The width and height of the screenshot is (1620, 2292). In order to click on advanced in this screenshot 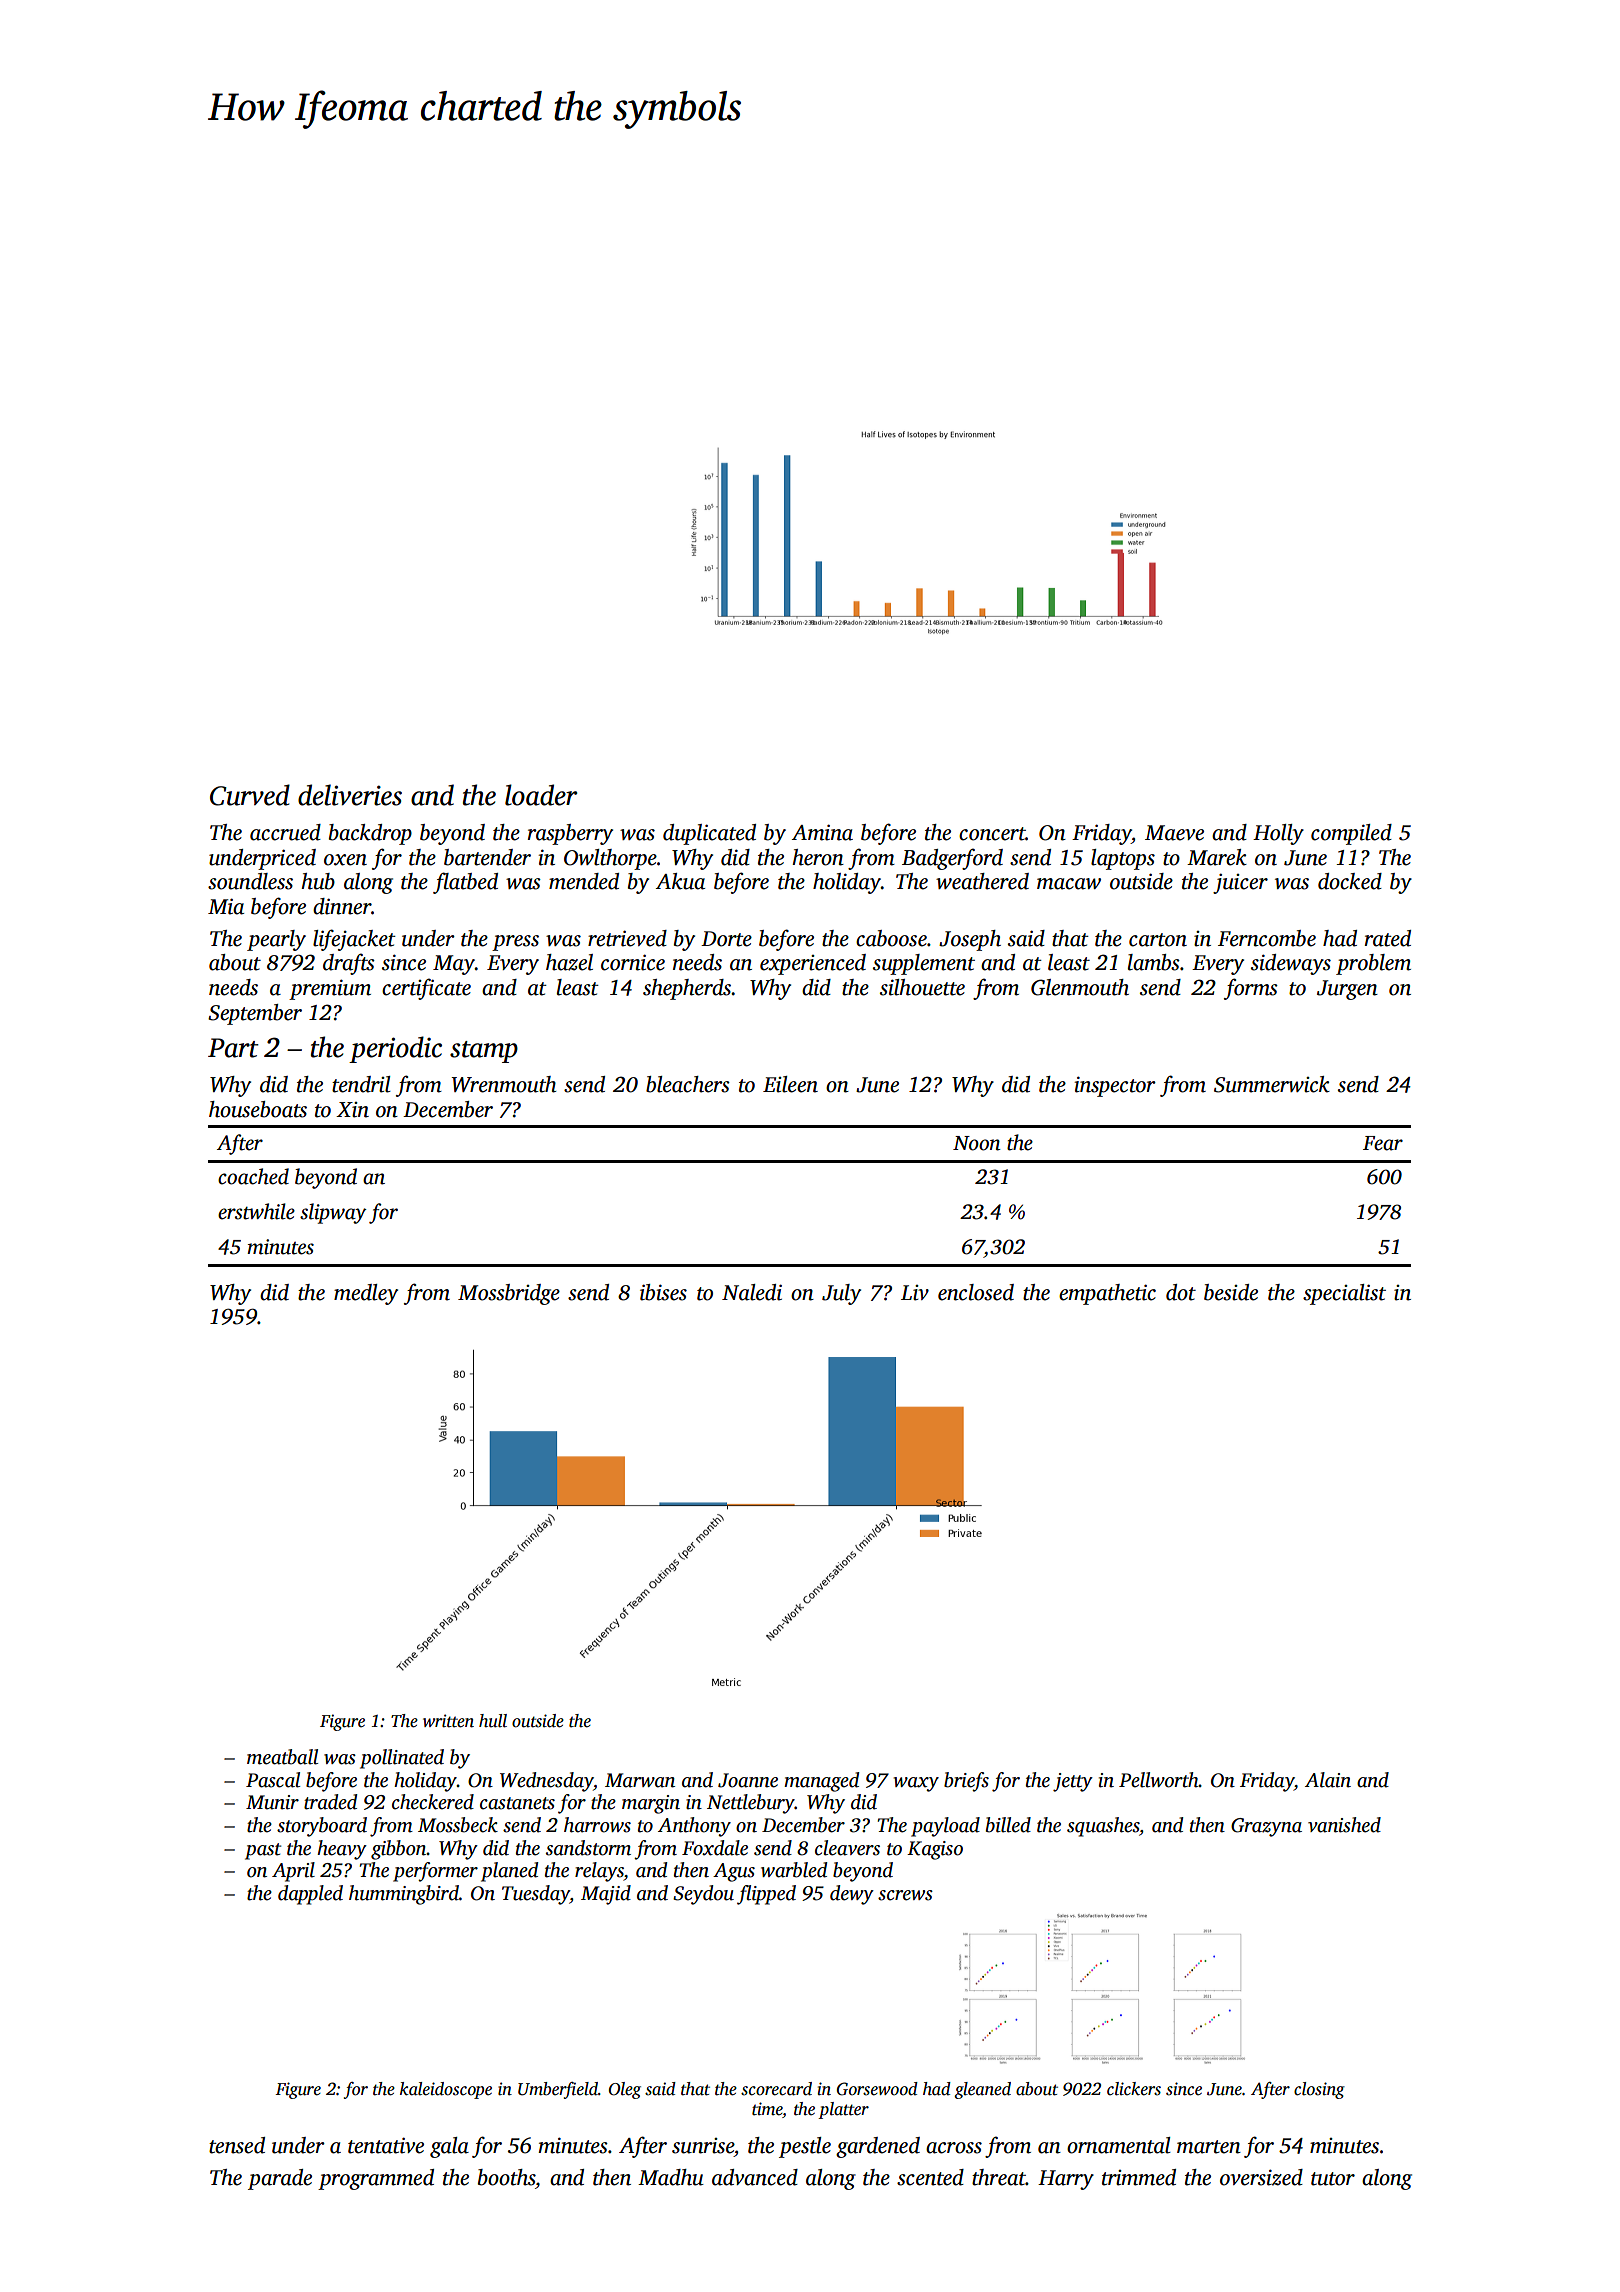, I will do `click(755, 2177)`.
